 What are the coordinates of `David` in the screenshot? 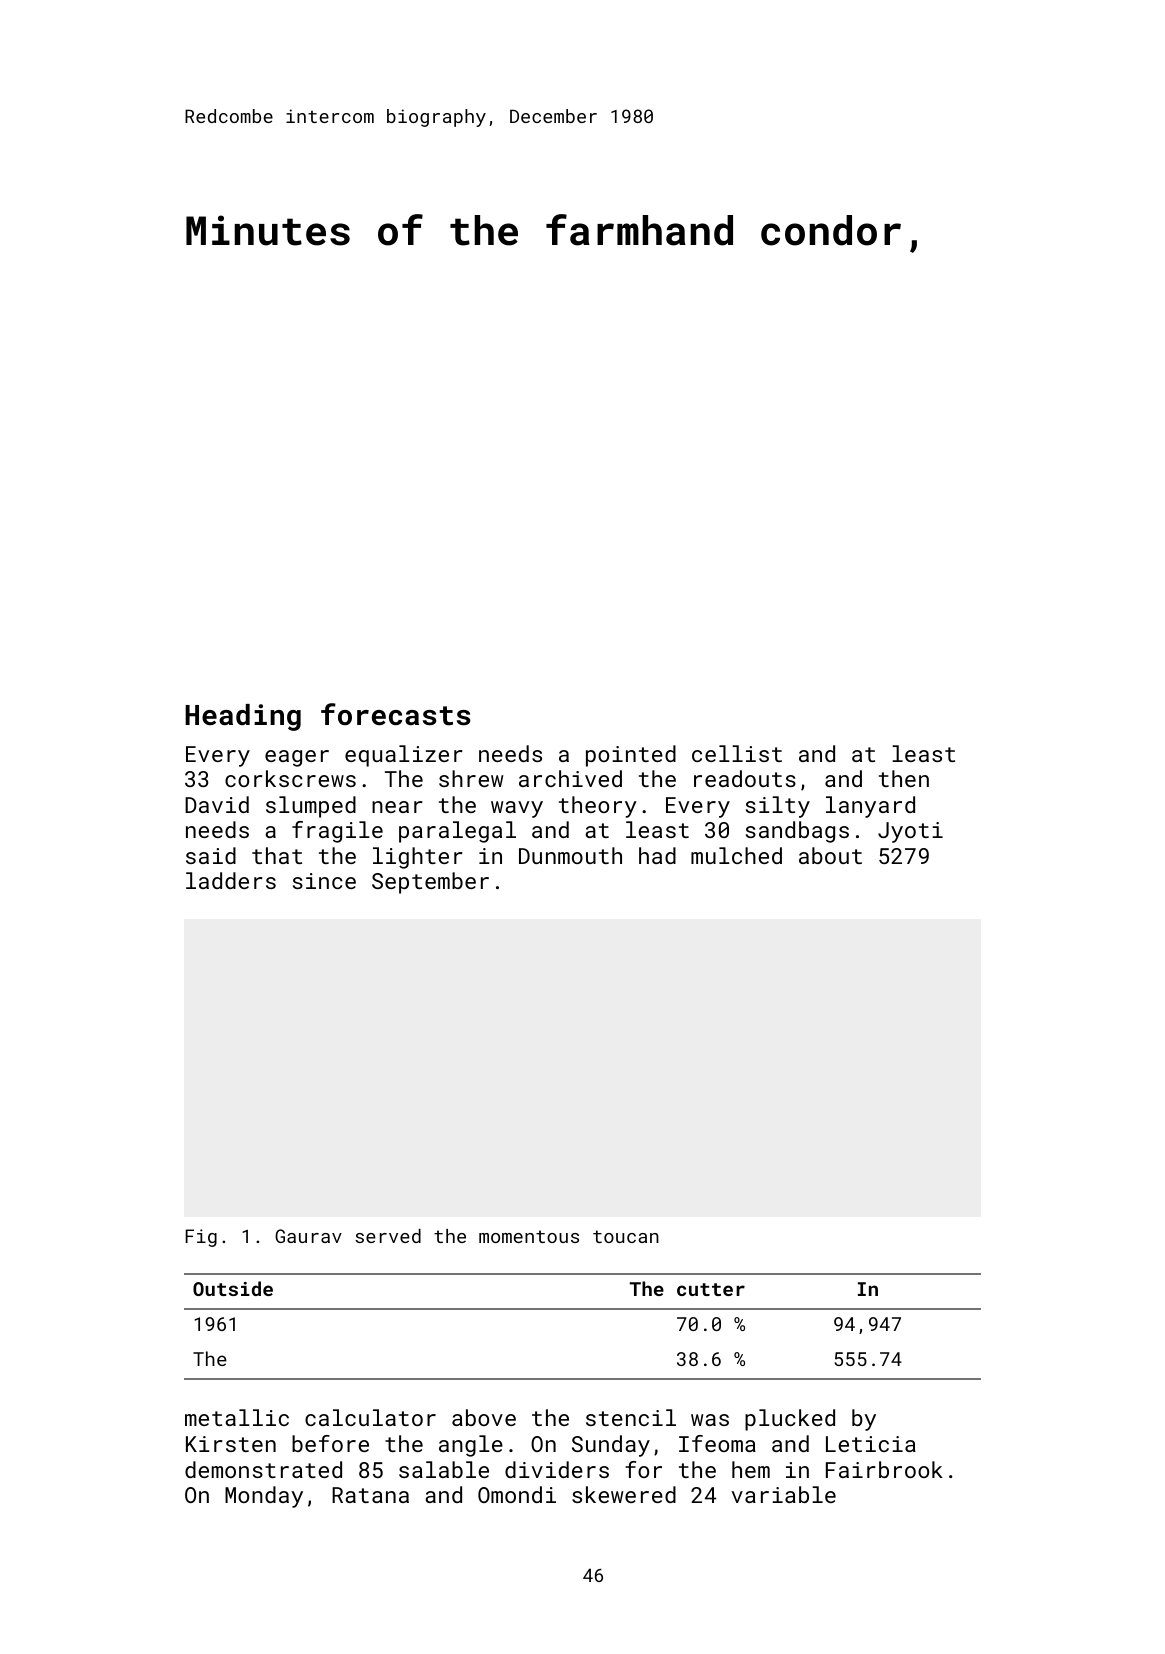 It's located at (217, 804).
